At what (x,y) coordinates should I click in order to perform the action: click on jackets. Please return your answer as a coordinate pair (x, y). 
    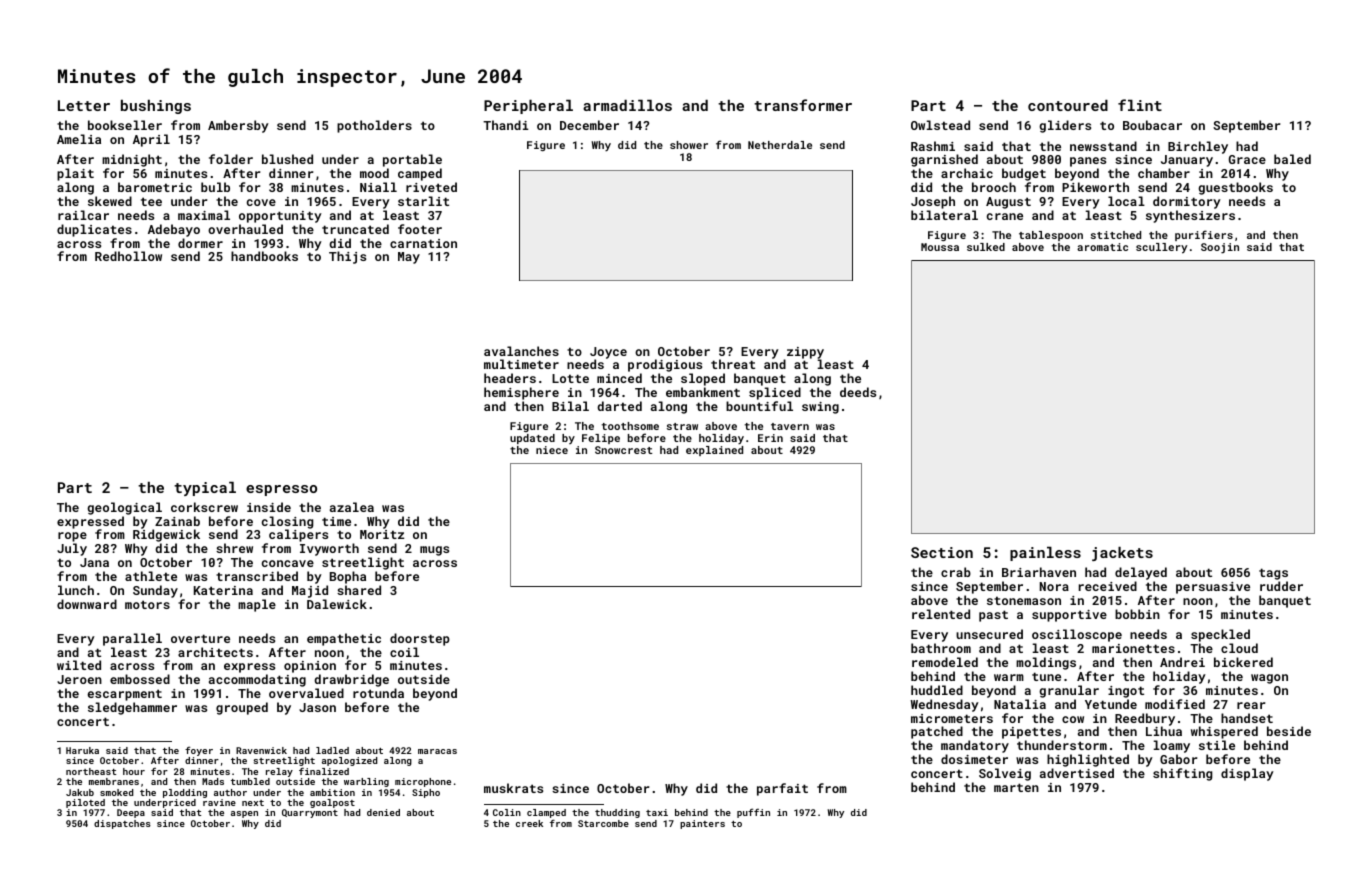
    Looking at the image, I should click on (1122, 554).
